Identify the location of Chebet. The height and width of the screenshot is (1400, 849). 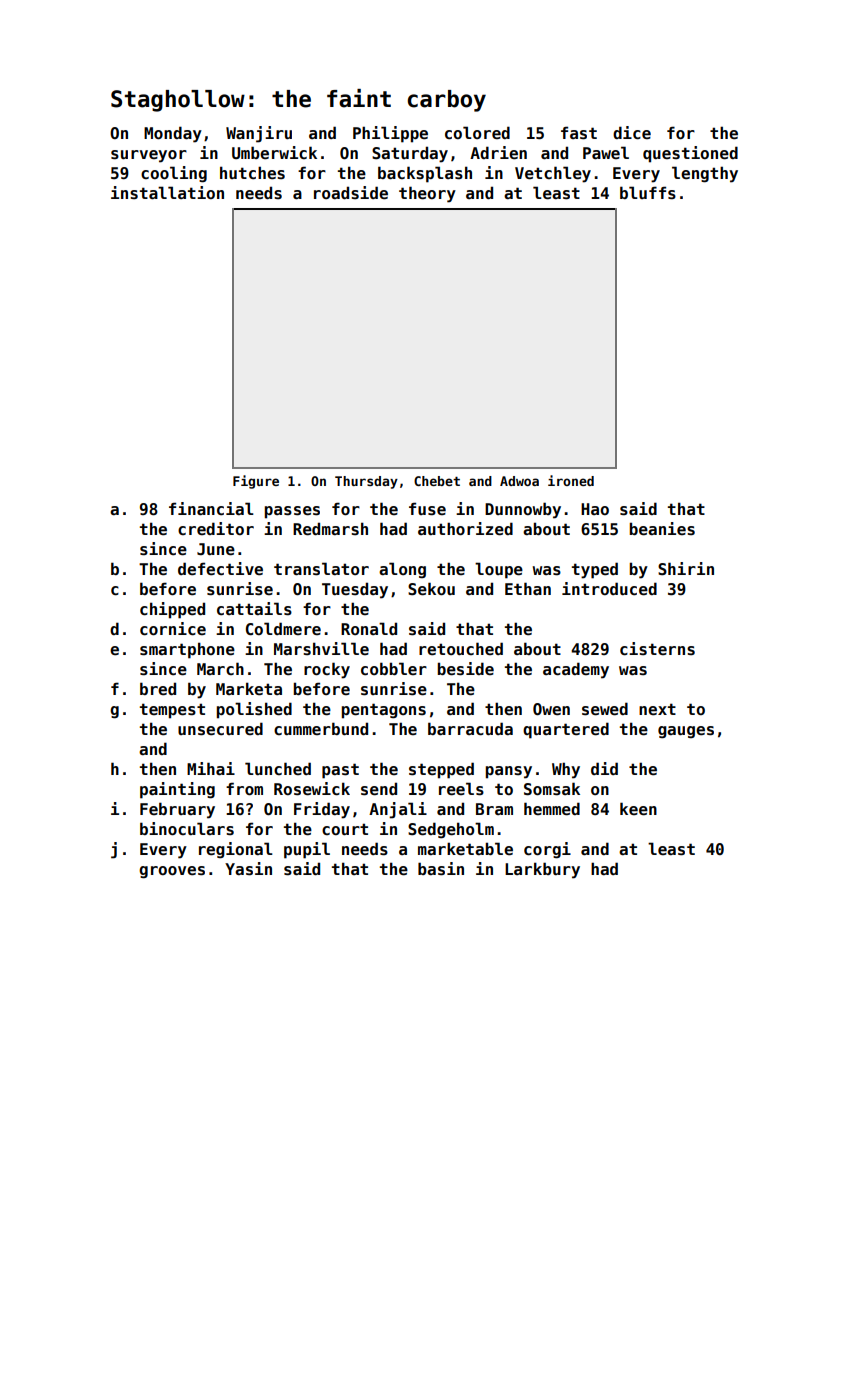
(437, 481).
